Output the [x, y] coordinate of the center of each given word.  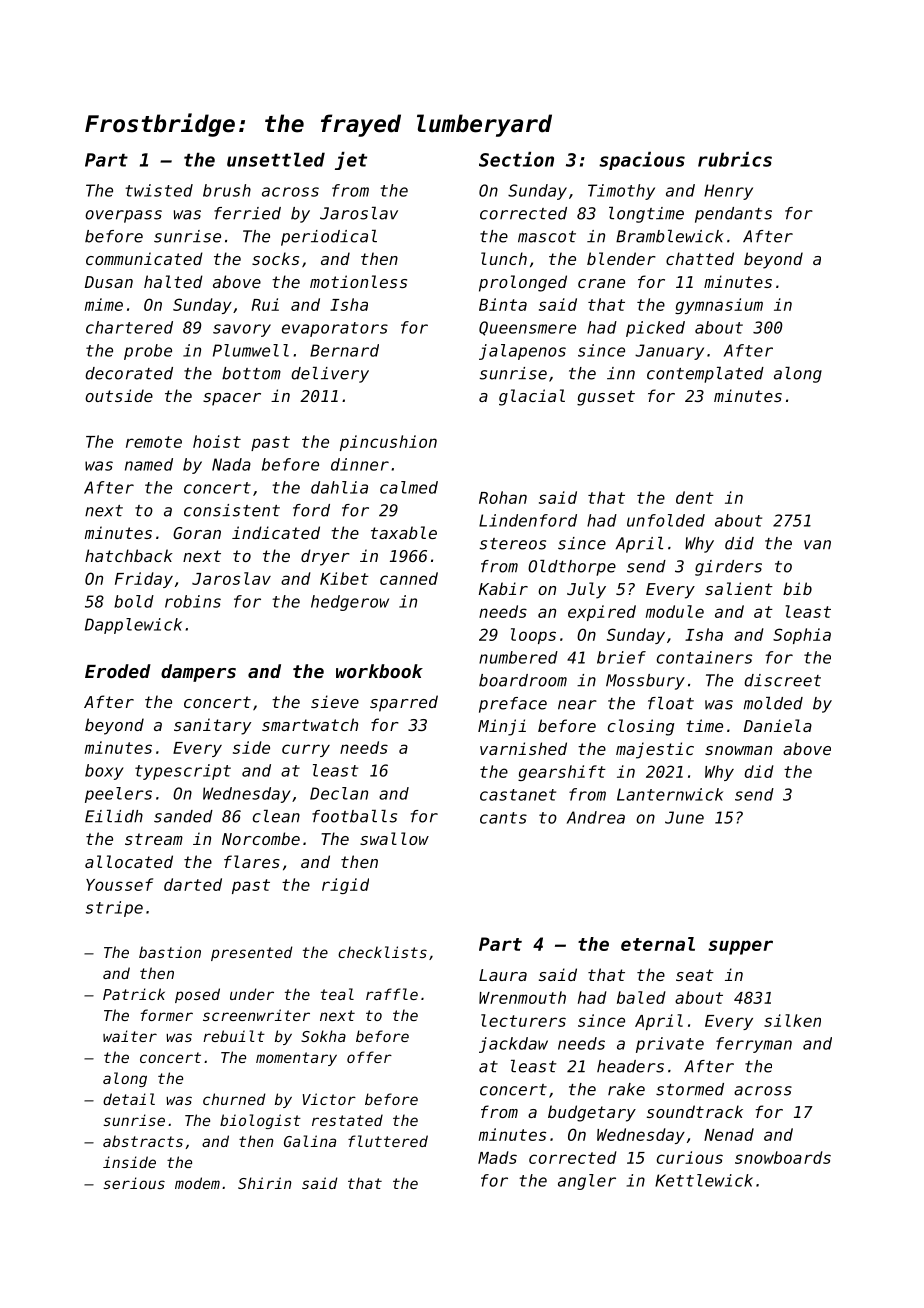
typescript [183, 772]
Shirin [264, 1183]
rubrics [735, 159]
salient [739, 588]
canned [409, 578]
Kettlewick [704, 1180]
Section [516, 159]
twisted [159, 190]
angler [587, 1182]
